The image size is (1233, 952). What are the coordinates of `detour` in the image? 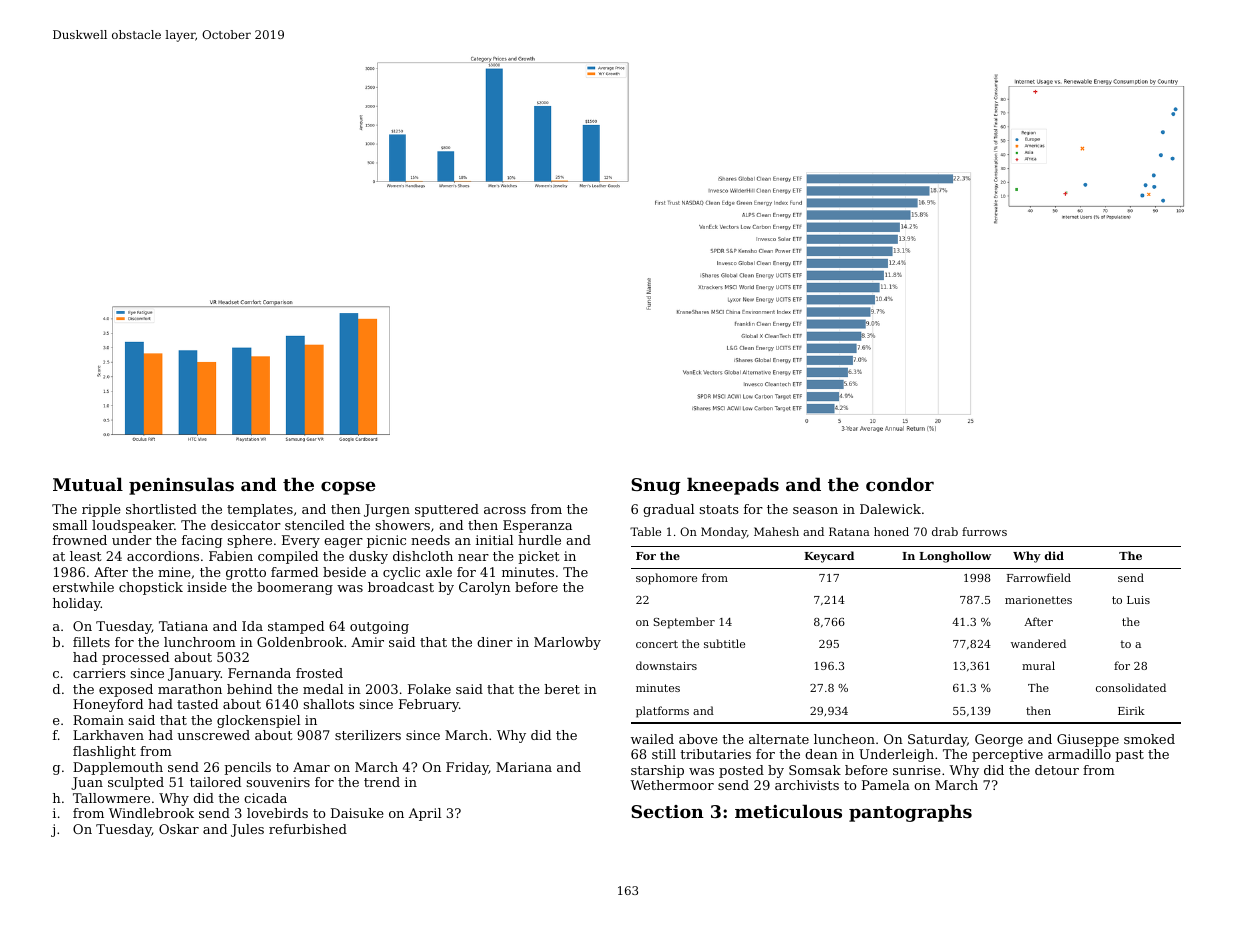 It's located at (1057, 770).
